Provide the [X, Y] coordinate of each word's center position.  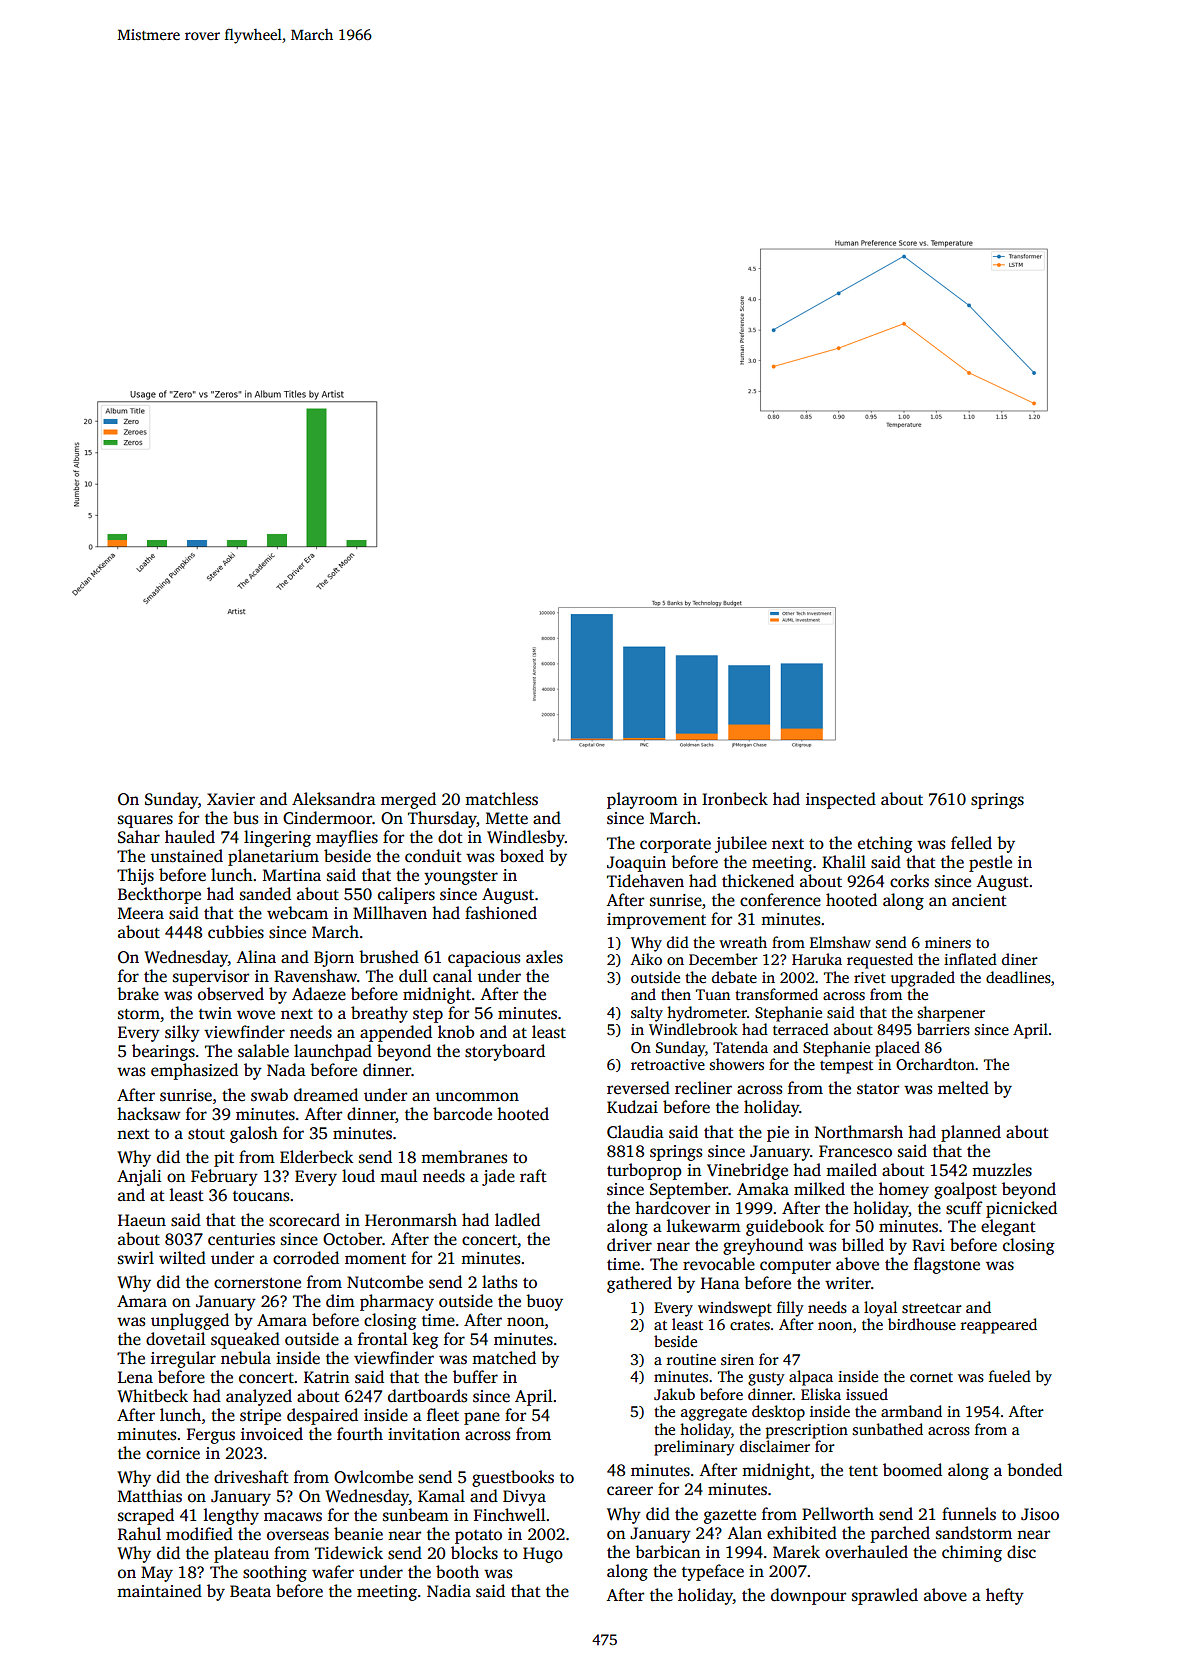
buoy [544, 1302]
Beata [250, 1591]
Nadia [449, 1591]
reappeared [999, 1326]
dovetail [175, 1339]
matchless [501, 799]
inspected [841, 800]
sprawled [885, 1596]
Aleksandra [334, 799]
